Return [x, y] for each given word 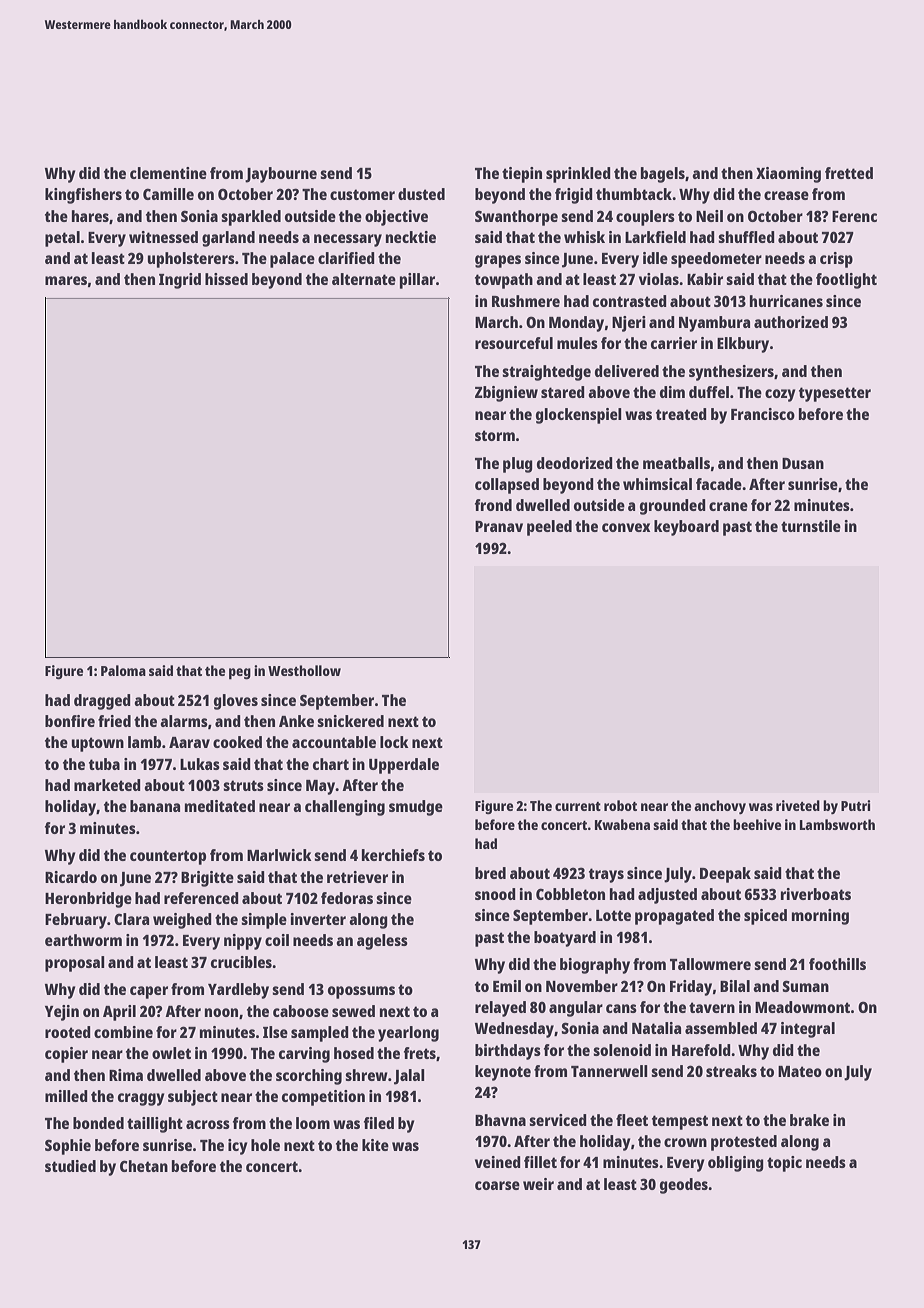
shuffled [746, 237]
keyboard [686, 528]
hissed [226, 279]
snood [495, 894]
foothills [837, 964]
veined [498, 1162]
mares [66, 280]
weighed [182, 921]
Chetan [144, 1166]
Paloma [123, 670]
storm [495, 435]
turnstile [811, 526]
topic [784, 1164]
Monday [576, 324]
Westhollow [304, 670]
